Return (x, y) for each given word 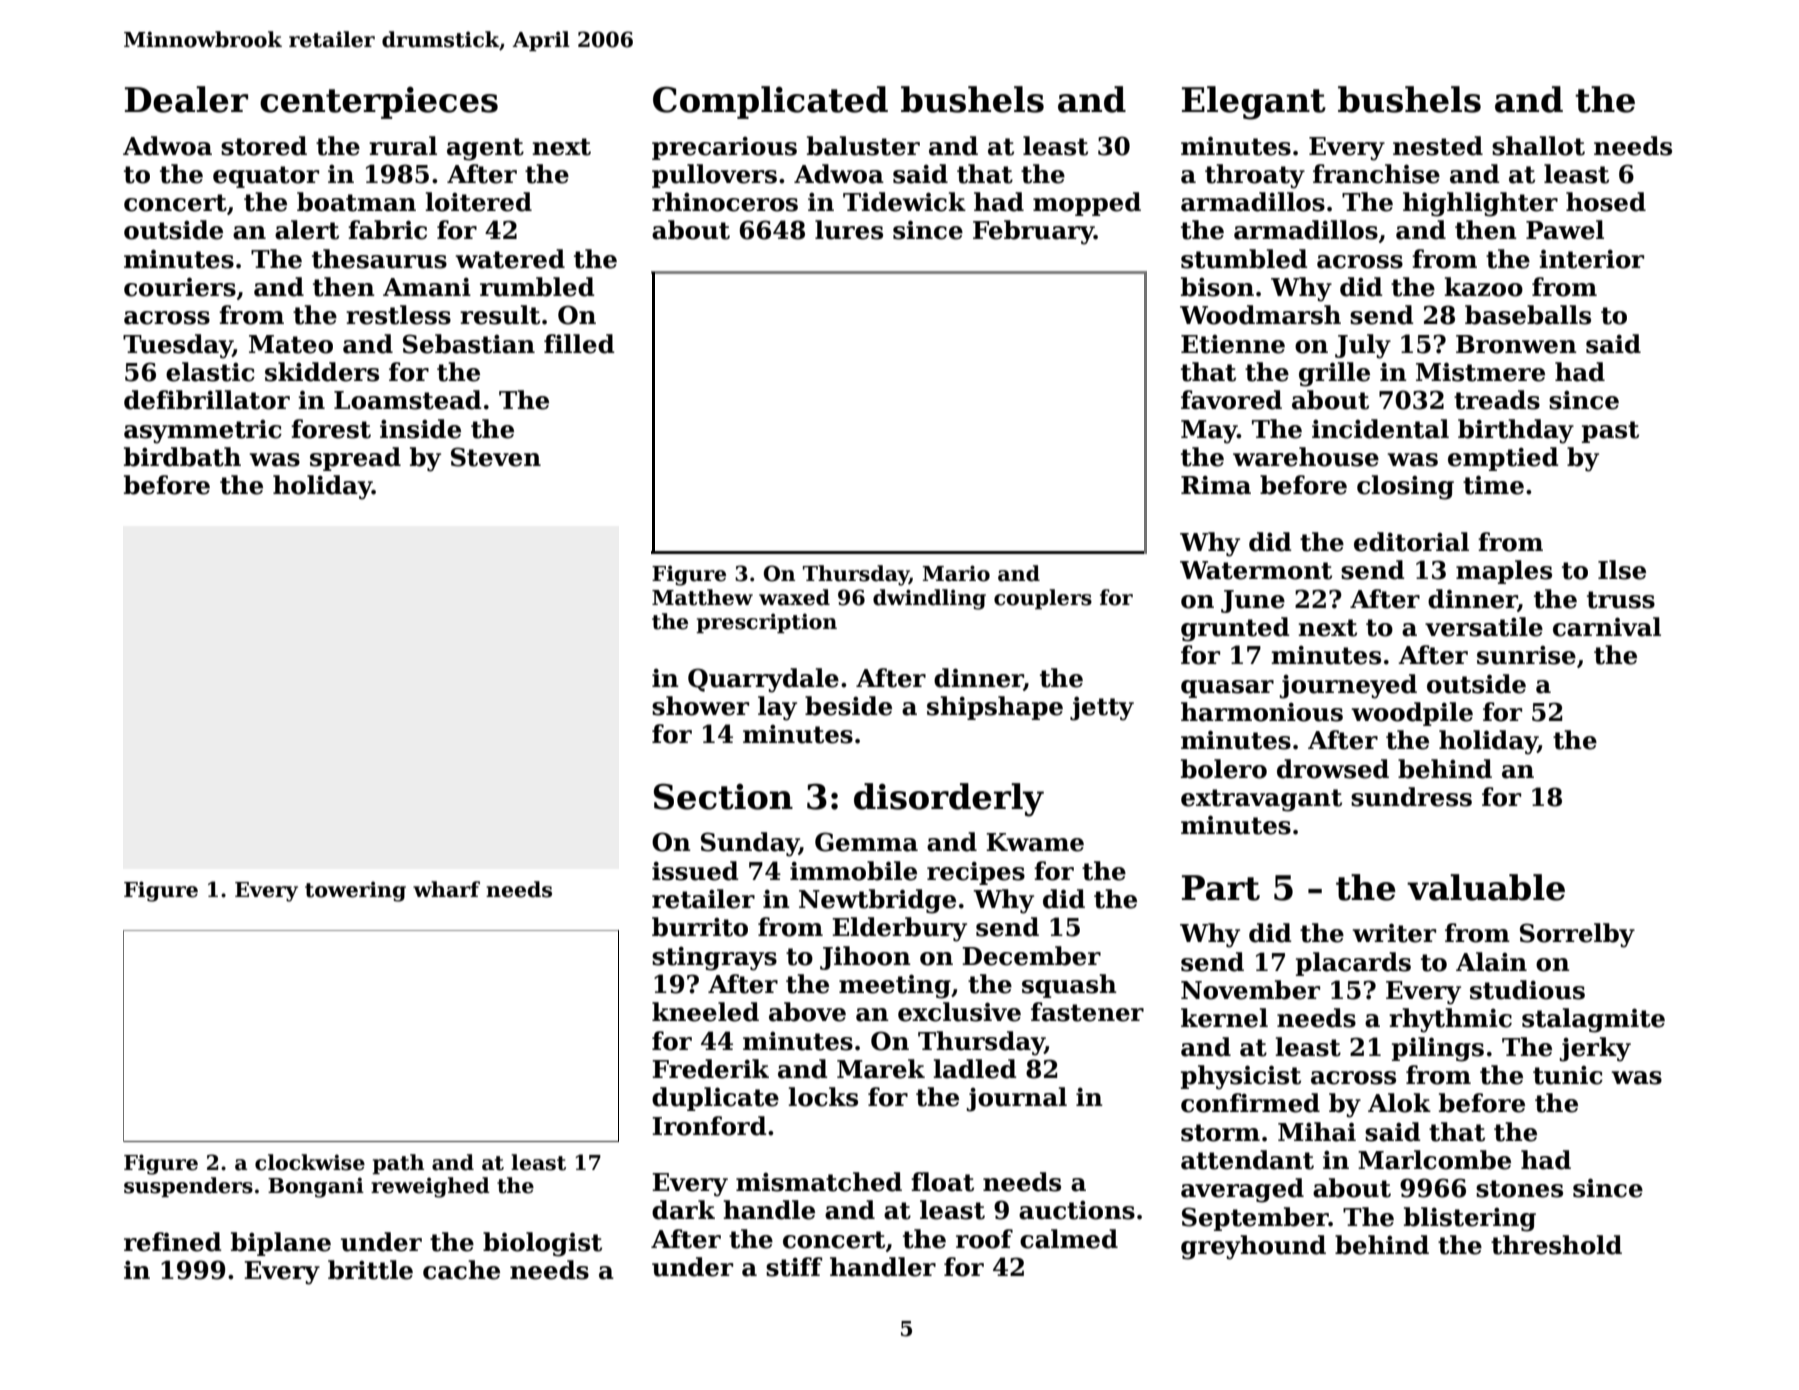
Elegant (1254, 103)
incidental (1380, 429)
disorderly (949, 800)
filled (579, 344)
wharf (446, 889)
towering (355, 891)
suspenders (188, 1187)
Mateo (291, 344)
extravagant (1261, 800)
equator (266, 177)
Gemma (866, 842)
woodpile (1412, 714)
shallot (1538, 146)
